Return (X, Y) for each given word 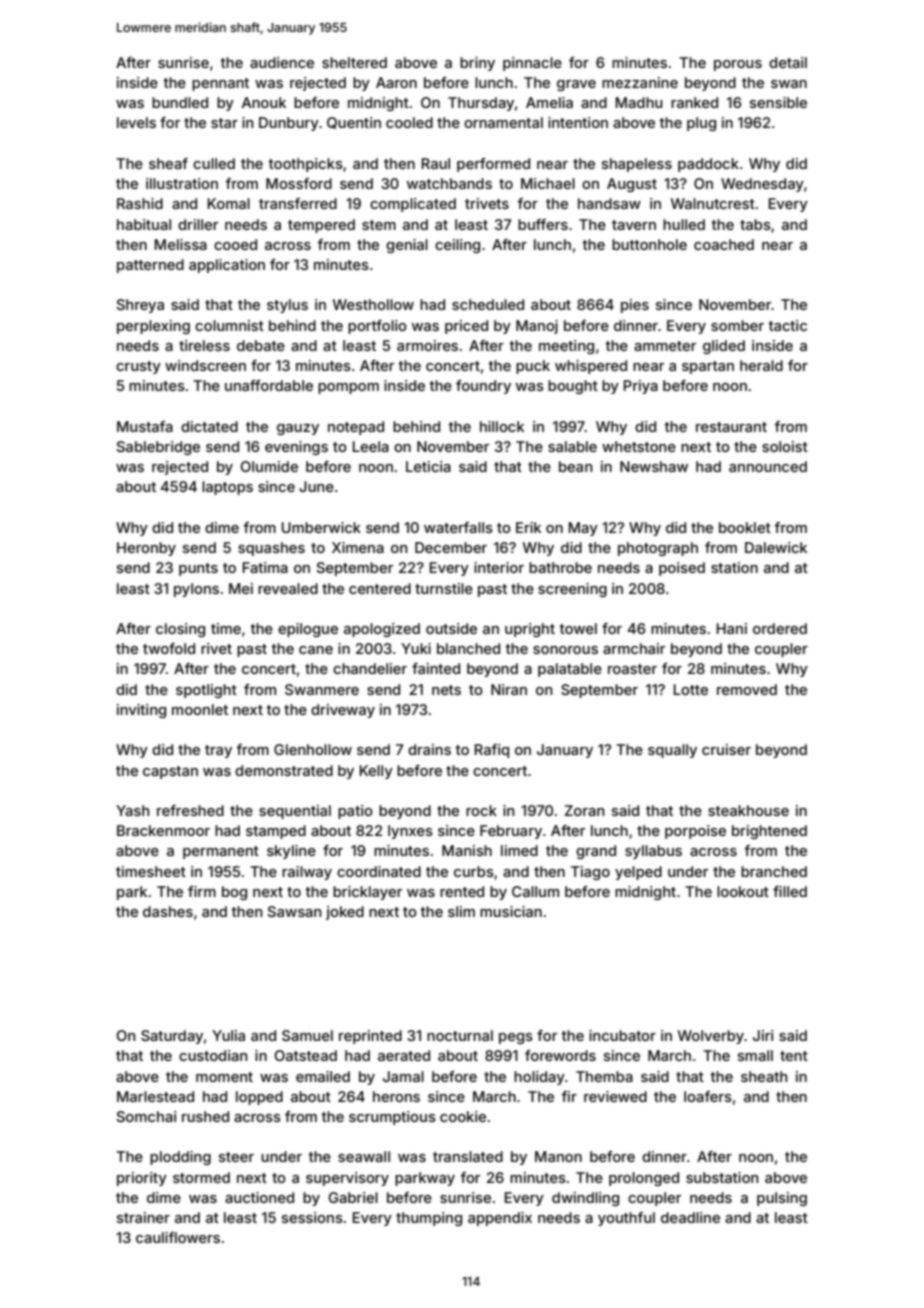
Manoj (537, 327)
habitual (144, 224)
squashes (271, 549)
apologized (382, 630)
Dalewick (776, 547)
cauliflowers (178, 1237)
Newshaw (654, 466)
